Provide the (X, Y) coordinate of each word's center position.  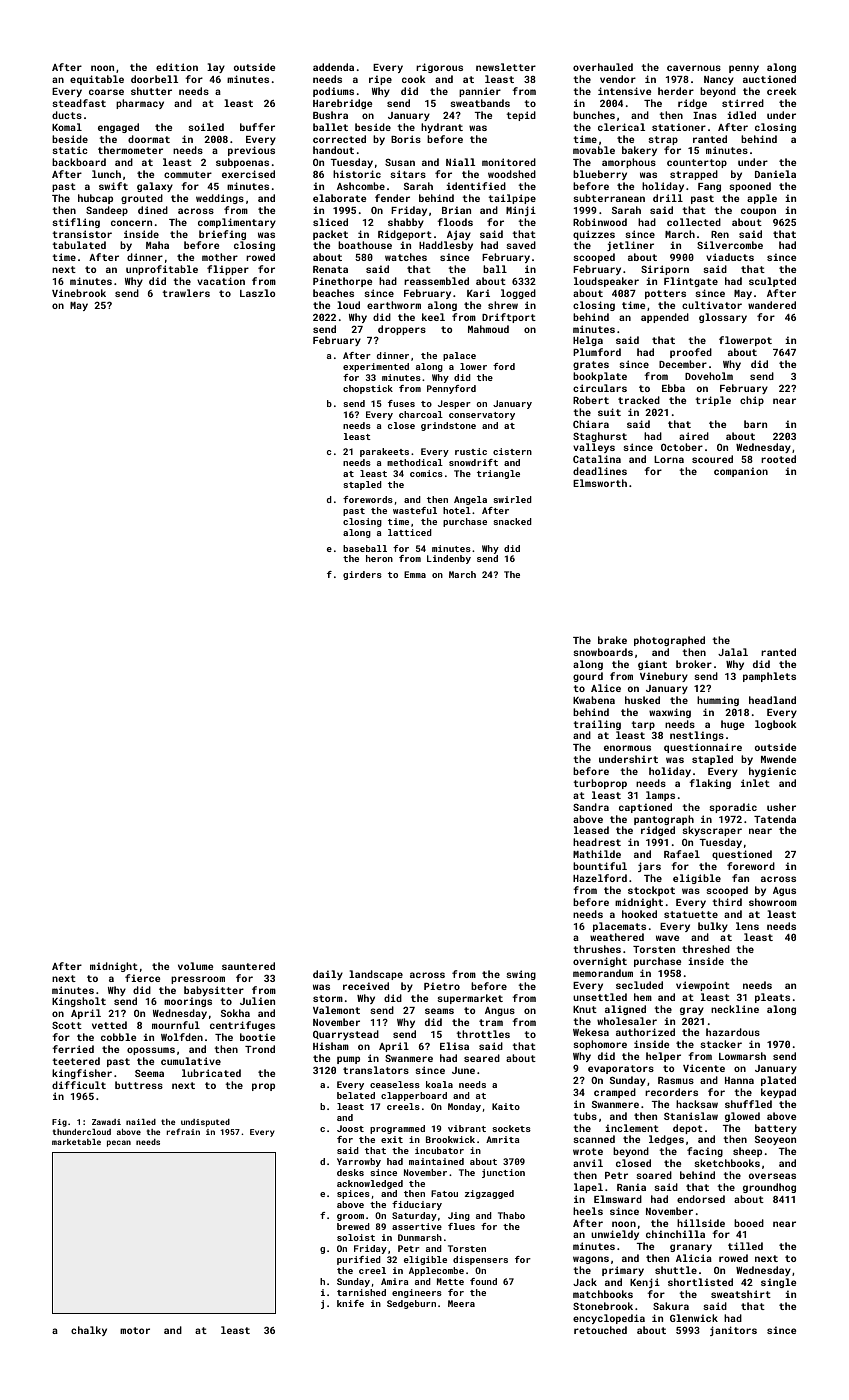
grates (591, 365)
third (727, 902)
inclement (632, 1128)
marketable (76, 1142)
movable (594, 150)
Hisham (331, 1046)
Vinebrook (79, 293)
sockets (511, 1128)
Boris (406, 139)
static (70, 150)
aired (694, 436)
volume (195, 966)
